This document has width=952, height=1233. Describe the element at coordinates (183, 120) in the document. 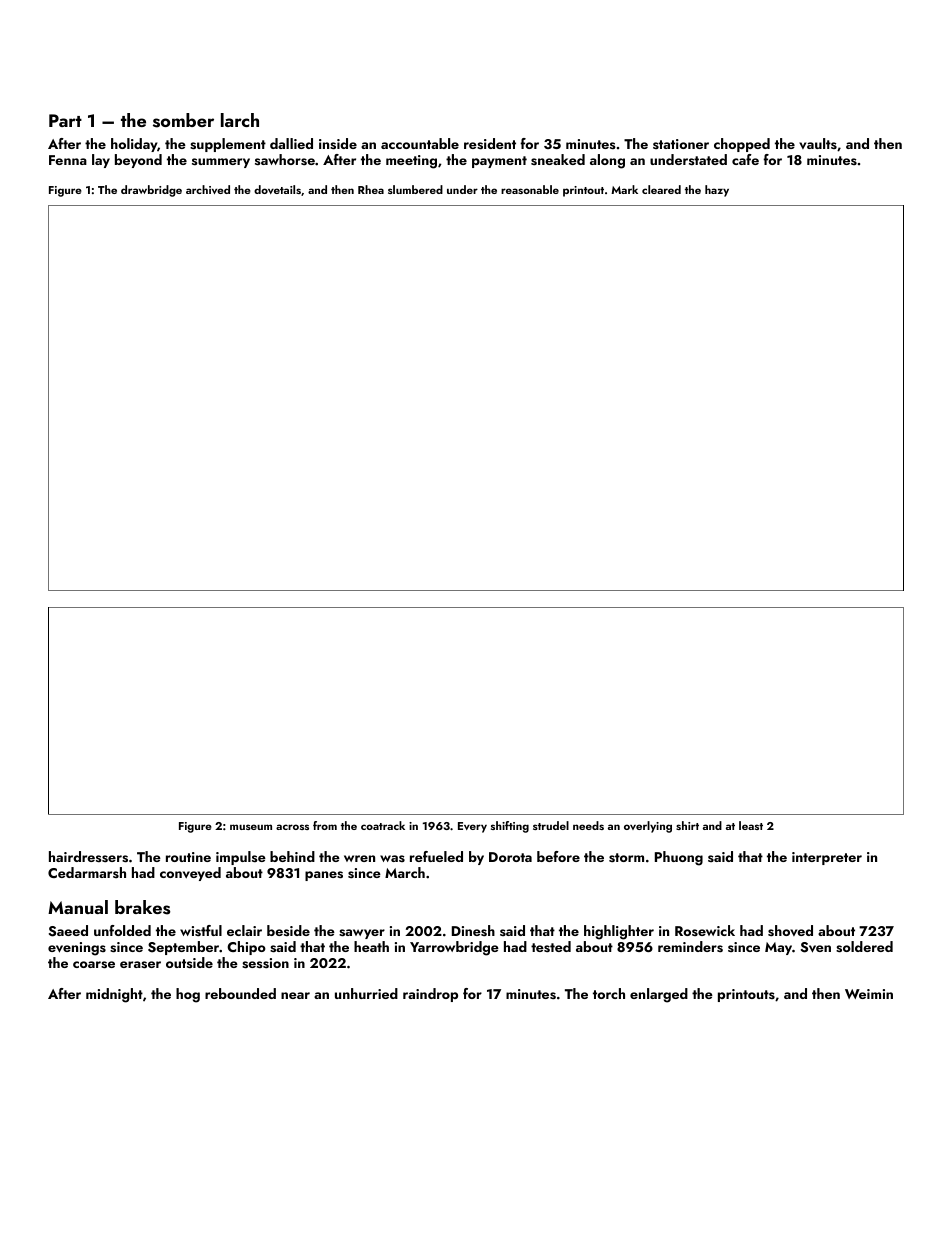

I see `somber` at that location.
